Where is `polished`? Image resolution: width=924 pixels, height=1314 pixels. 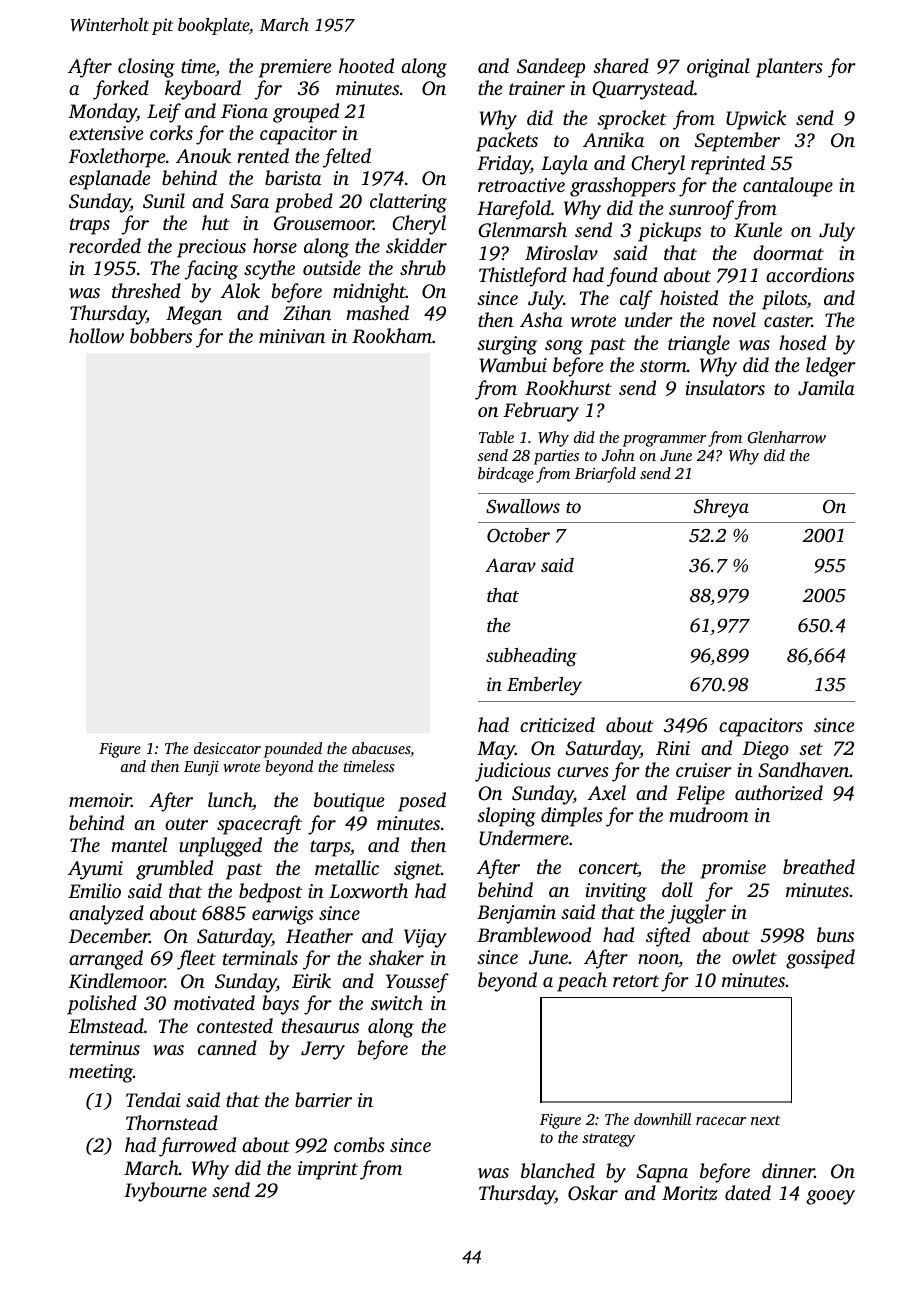
polished is located at coordinates (102, 1005).
